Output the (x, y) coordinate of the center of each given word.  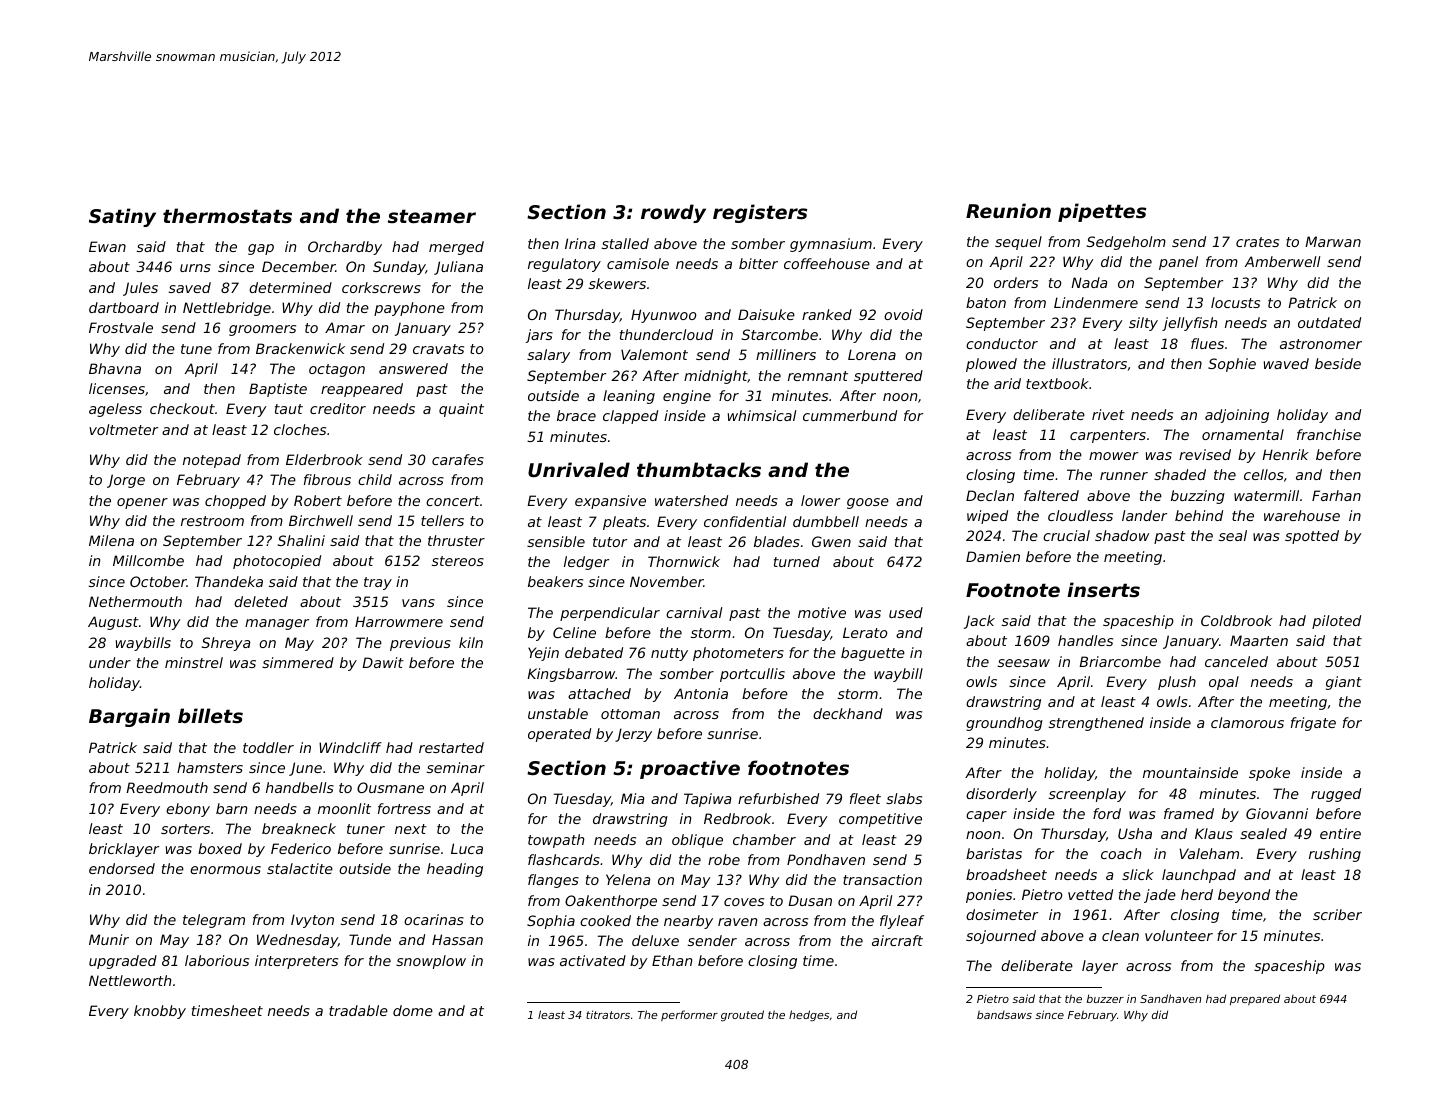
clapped (630, 417)
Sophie (1232, 365)
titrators (608, 1014)
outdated (1329, 322)
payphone (409, 309)
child (375, 479)
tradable (358, 1010)
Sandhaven (1170, 998)
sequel (1018, 243)
